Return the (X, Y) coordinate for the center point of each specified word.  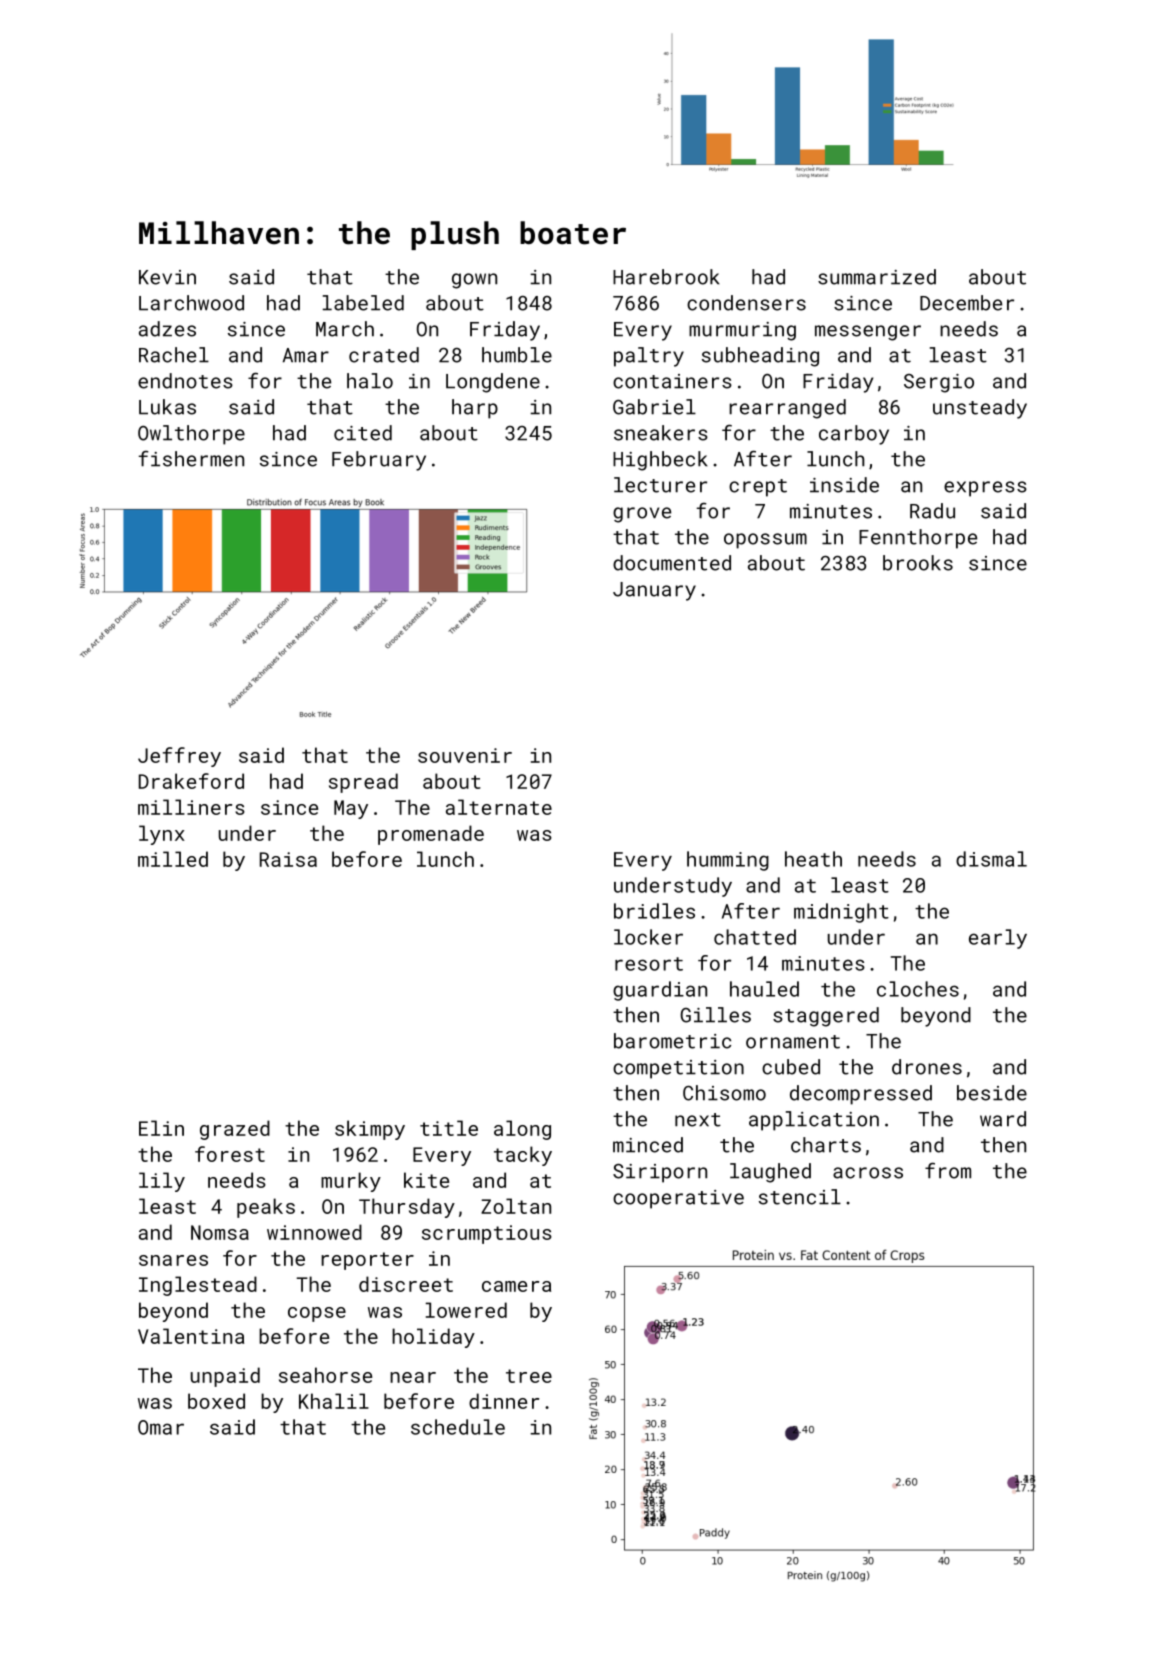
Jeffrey (179, 757)
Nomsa (220, 1232)
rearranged (787, 409)
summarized (877, 277)
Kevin (167, 277)
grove (642, 515)
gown (474, 281)
